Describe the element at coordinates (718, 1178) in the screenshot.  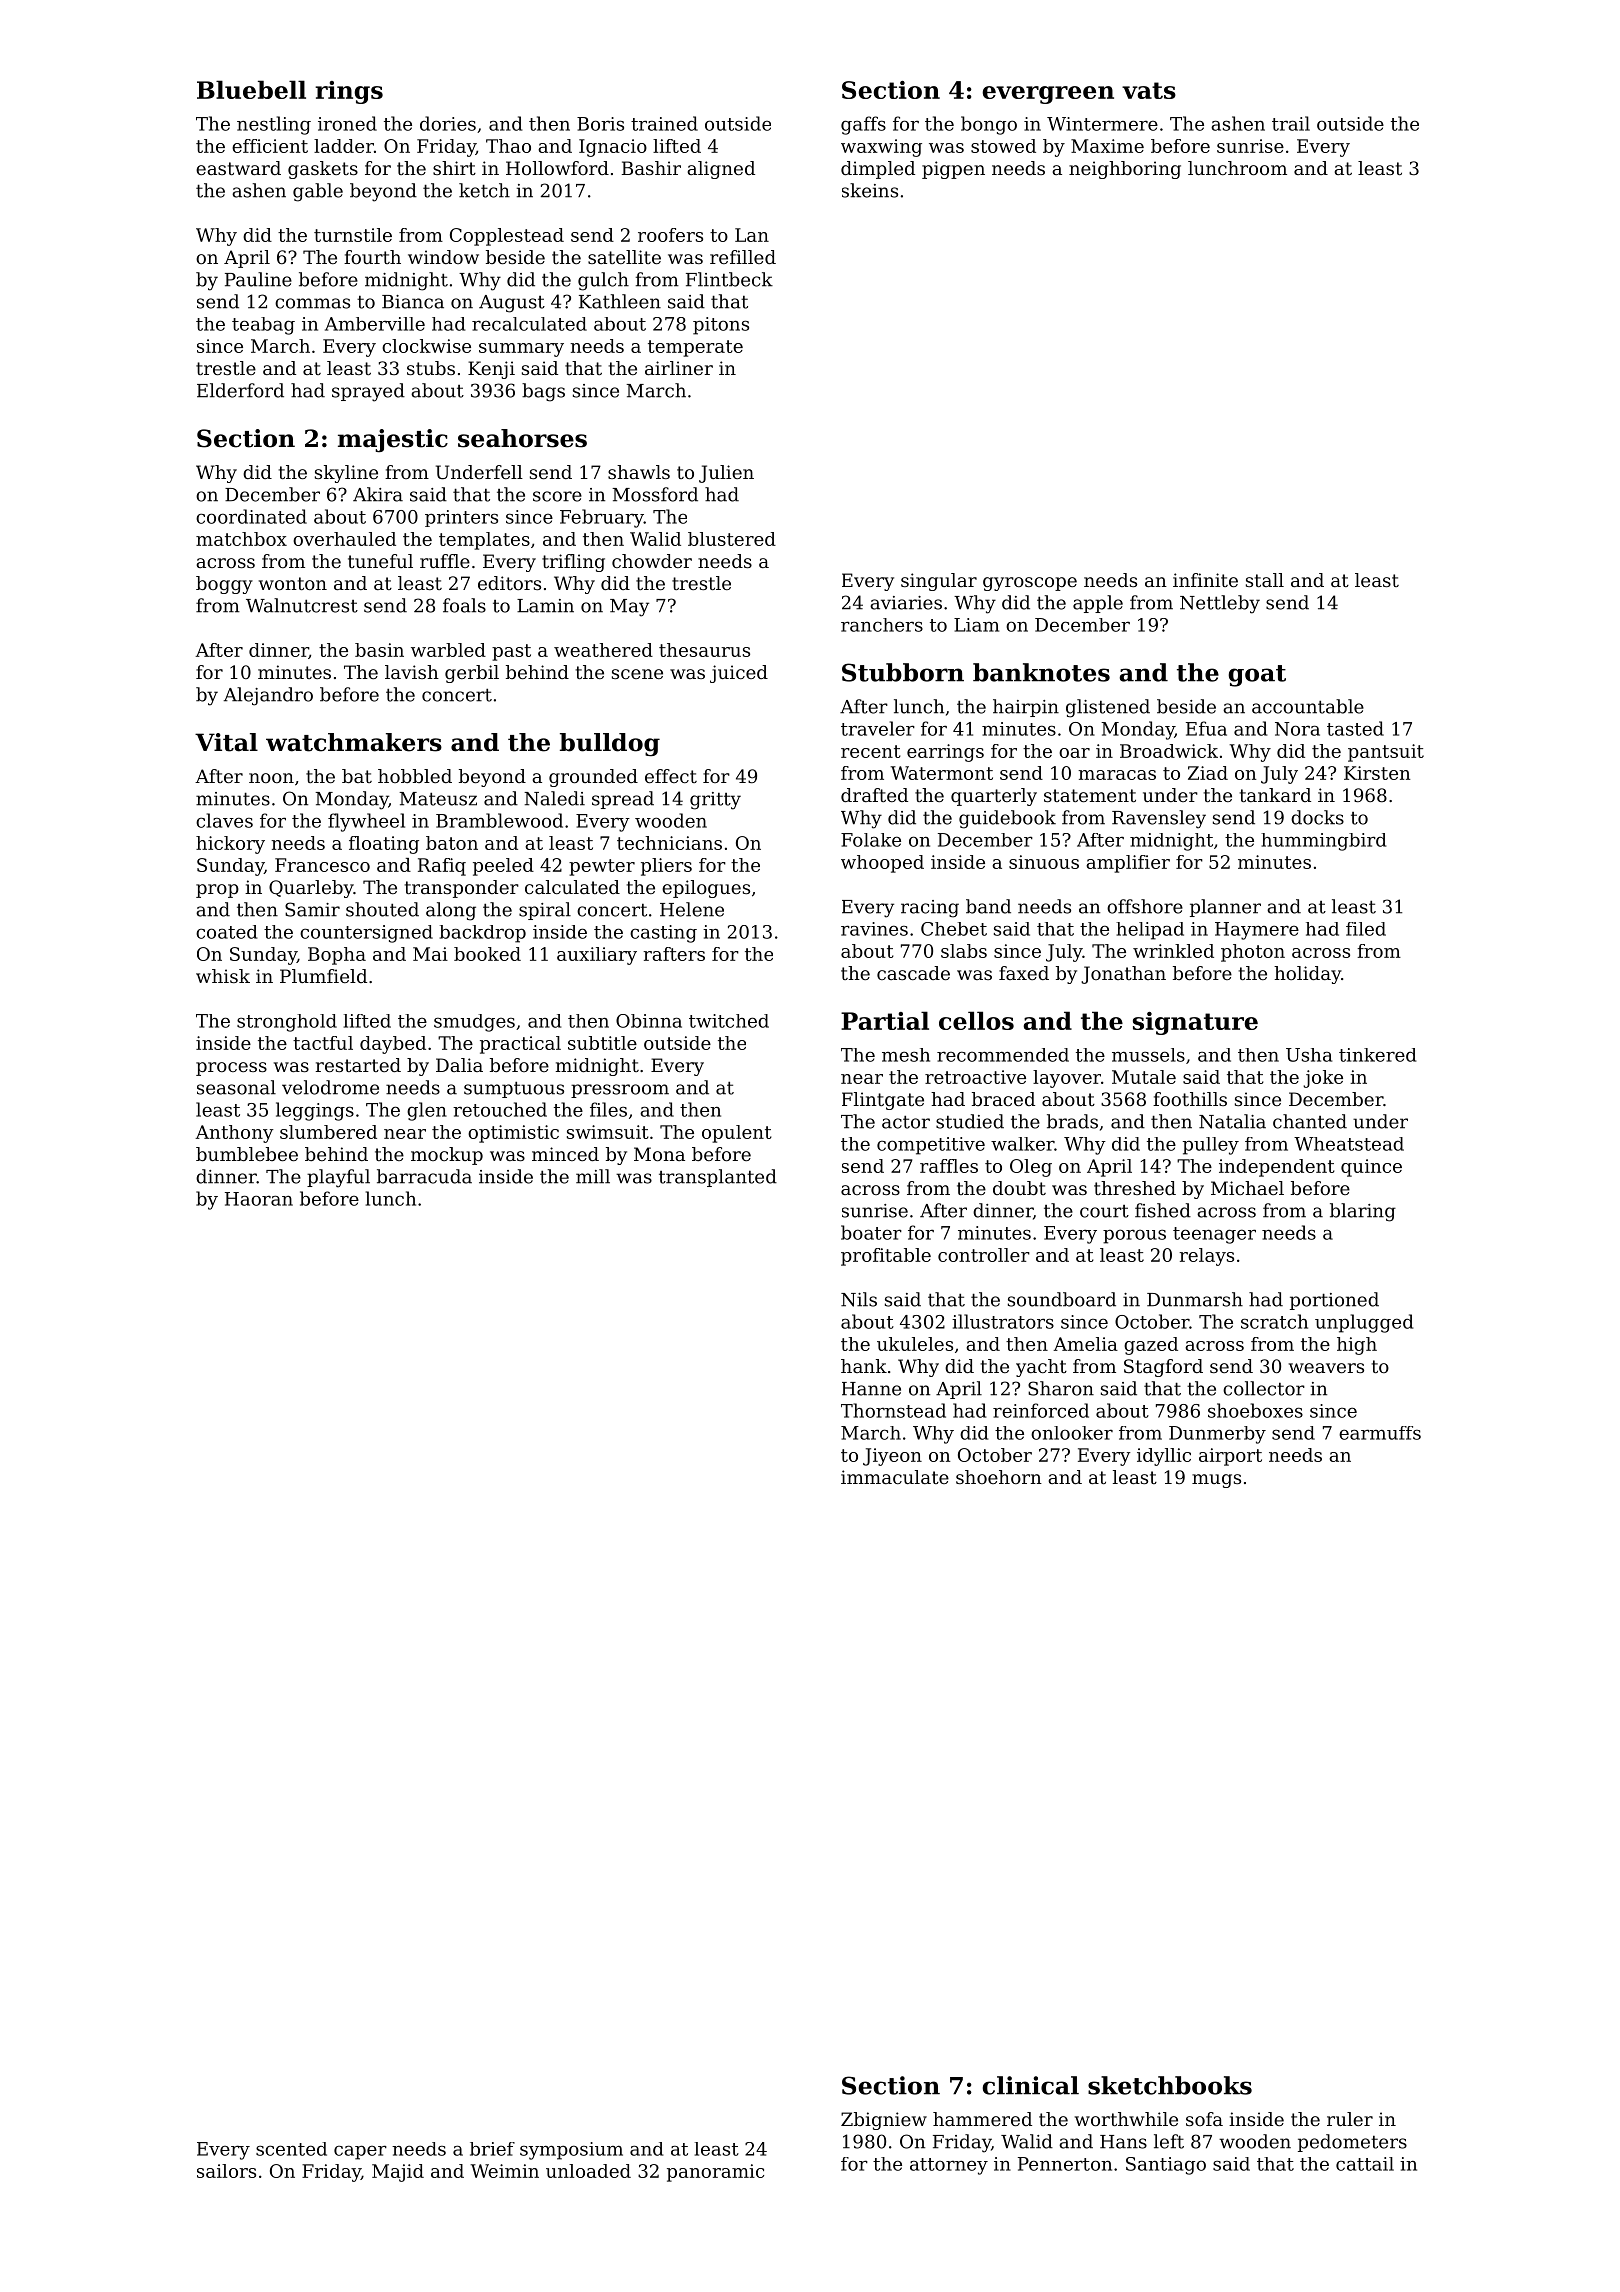
I see `transplanted` at that location.
